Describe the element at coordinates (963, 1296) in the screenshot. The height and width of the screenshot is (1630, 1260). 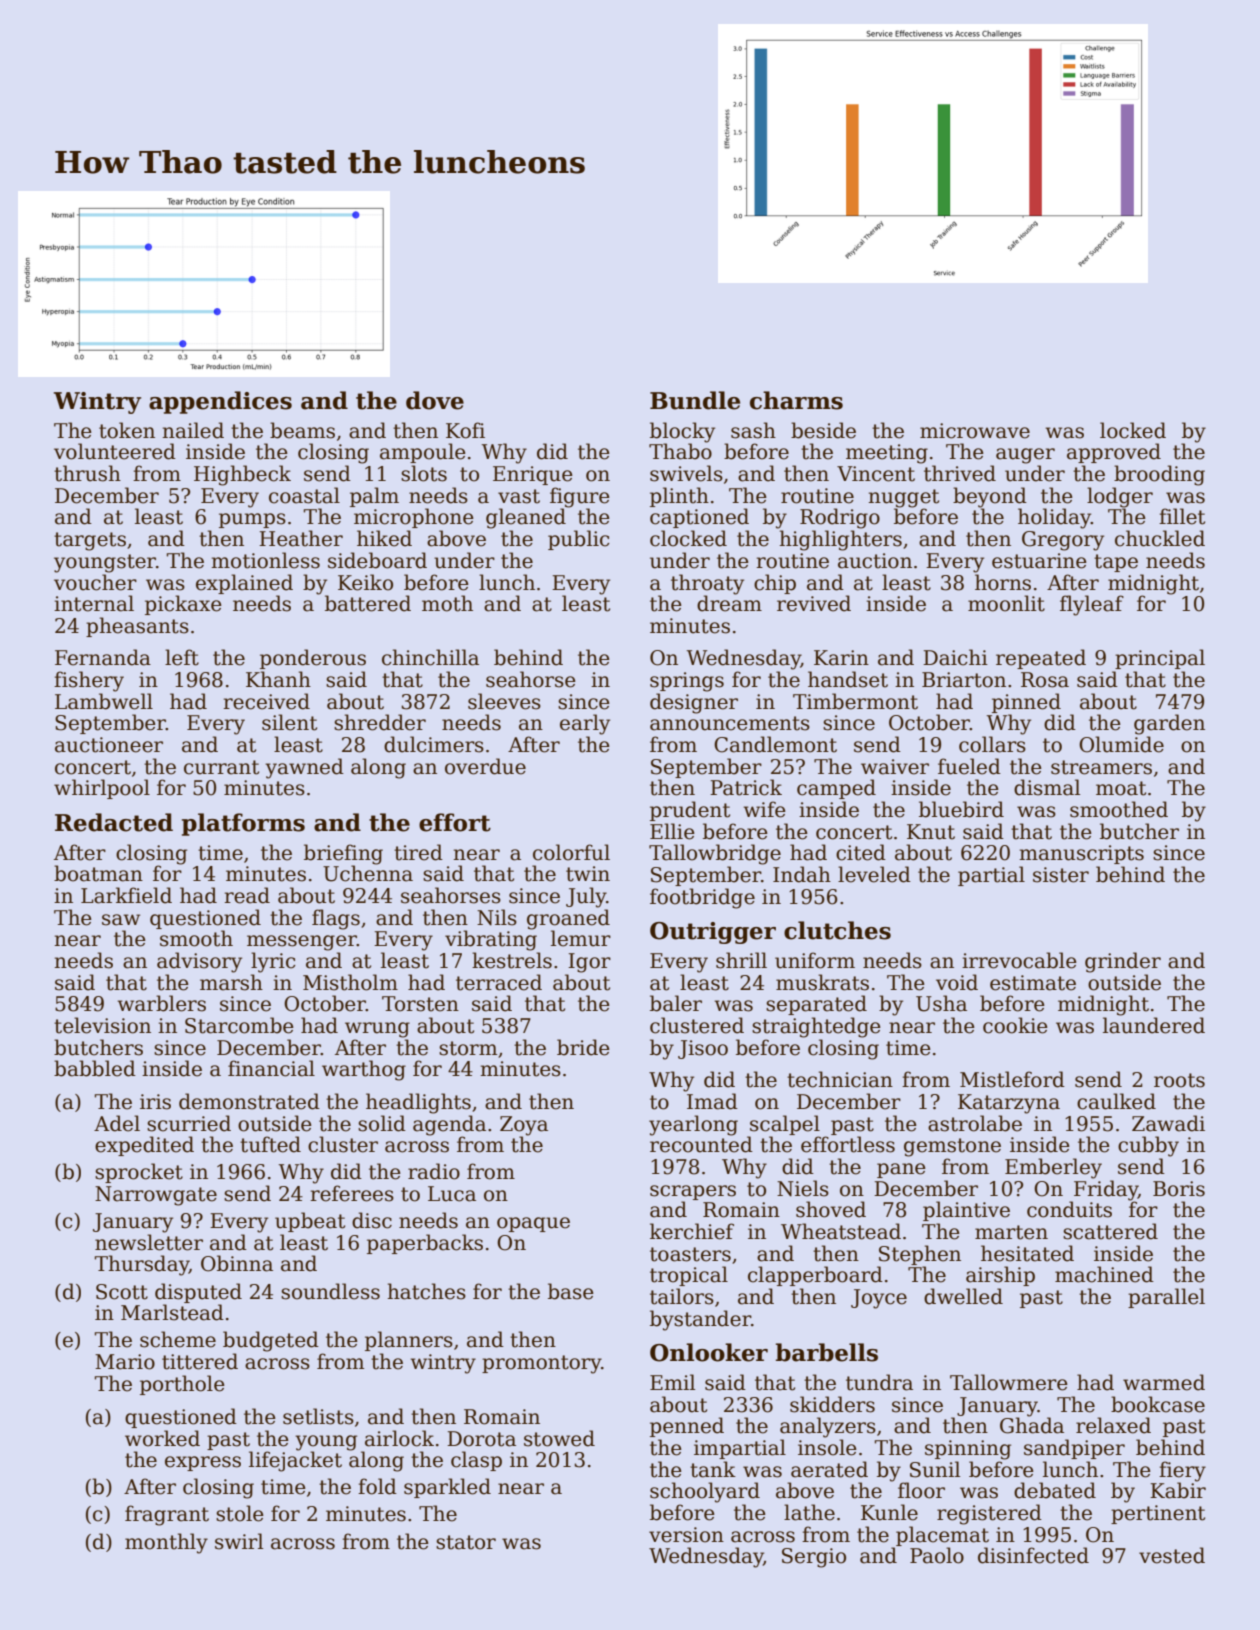
I see `dwelled` at that location.
